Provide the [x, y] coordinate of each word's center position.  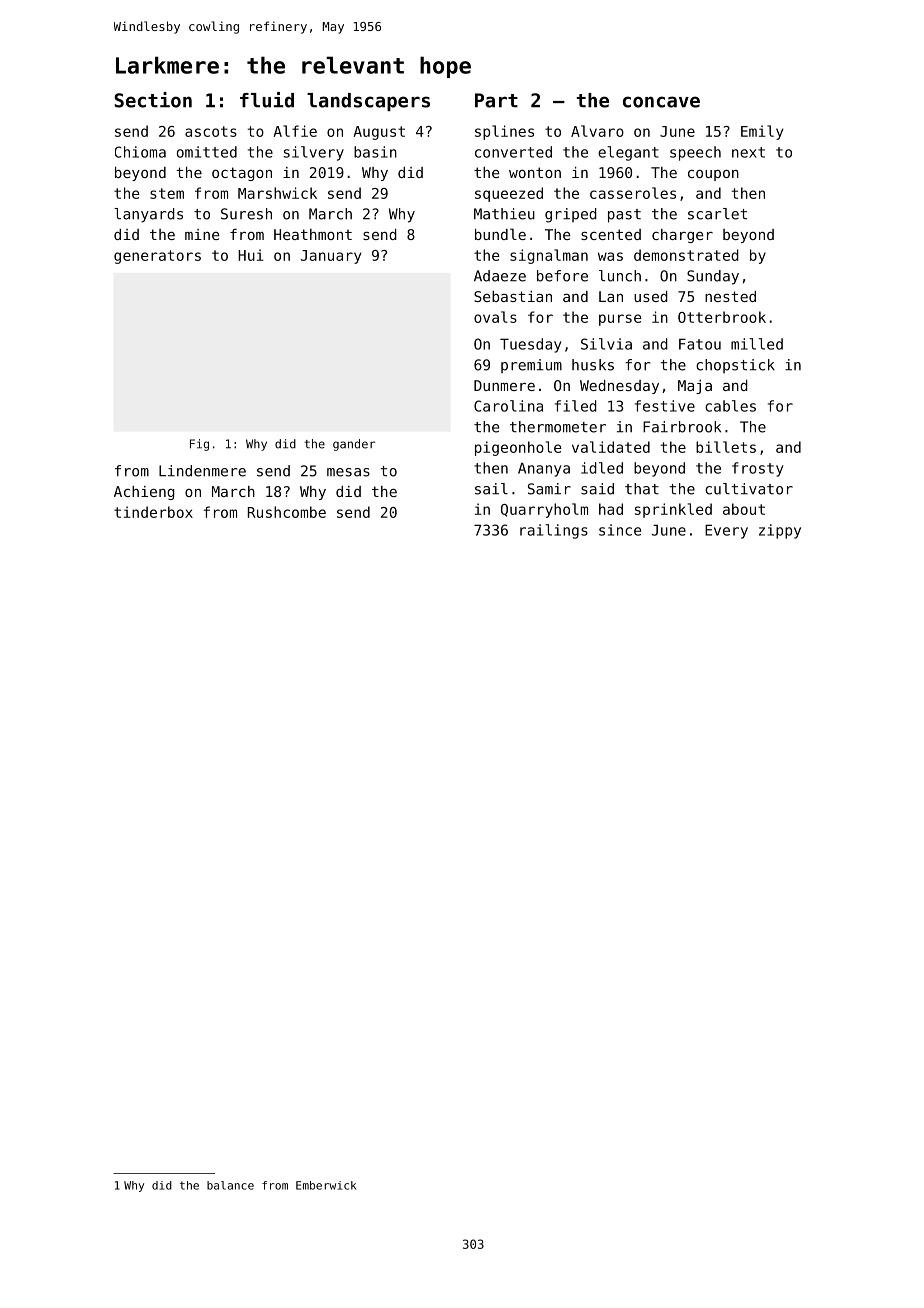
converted [513, 152]
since [620, 530]
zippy [780, 531]
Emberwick [326, 1185]
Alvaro [597, 131]
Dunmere [504, 385]
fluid [267, 100]
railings [554, 531]
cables [730, 406]
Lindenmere [202, 471]
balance [230, 1185]
